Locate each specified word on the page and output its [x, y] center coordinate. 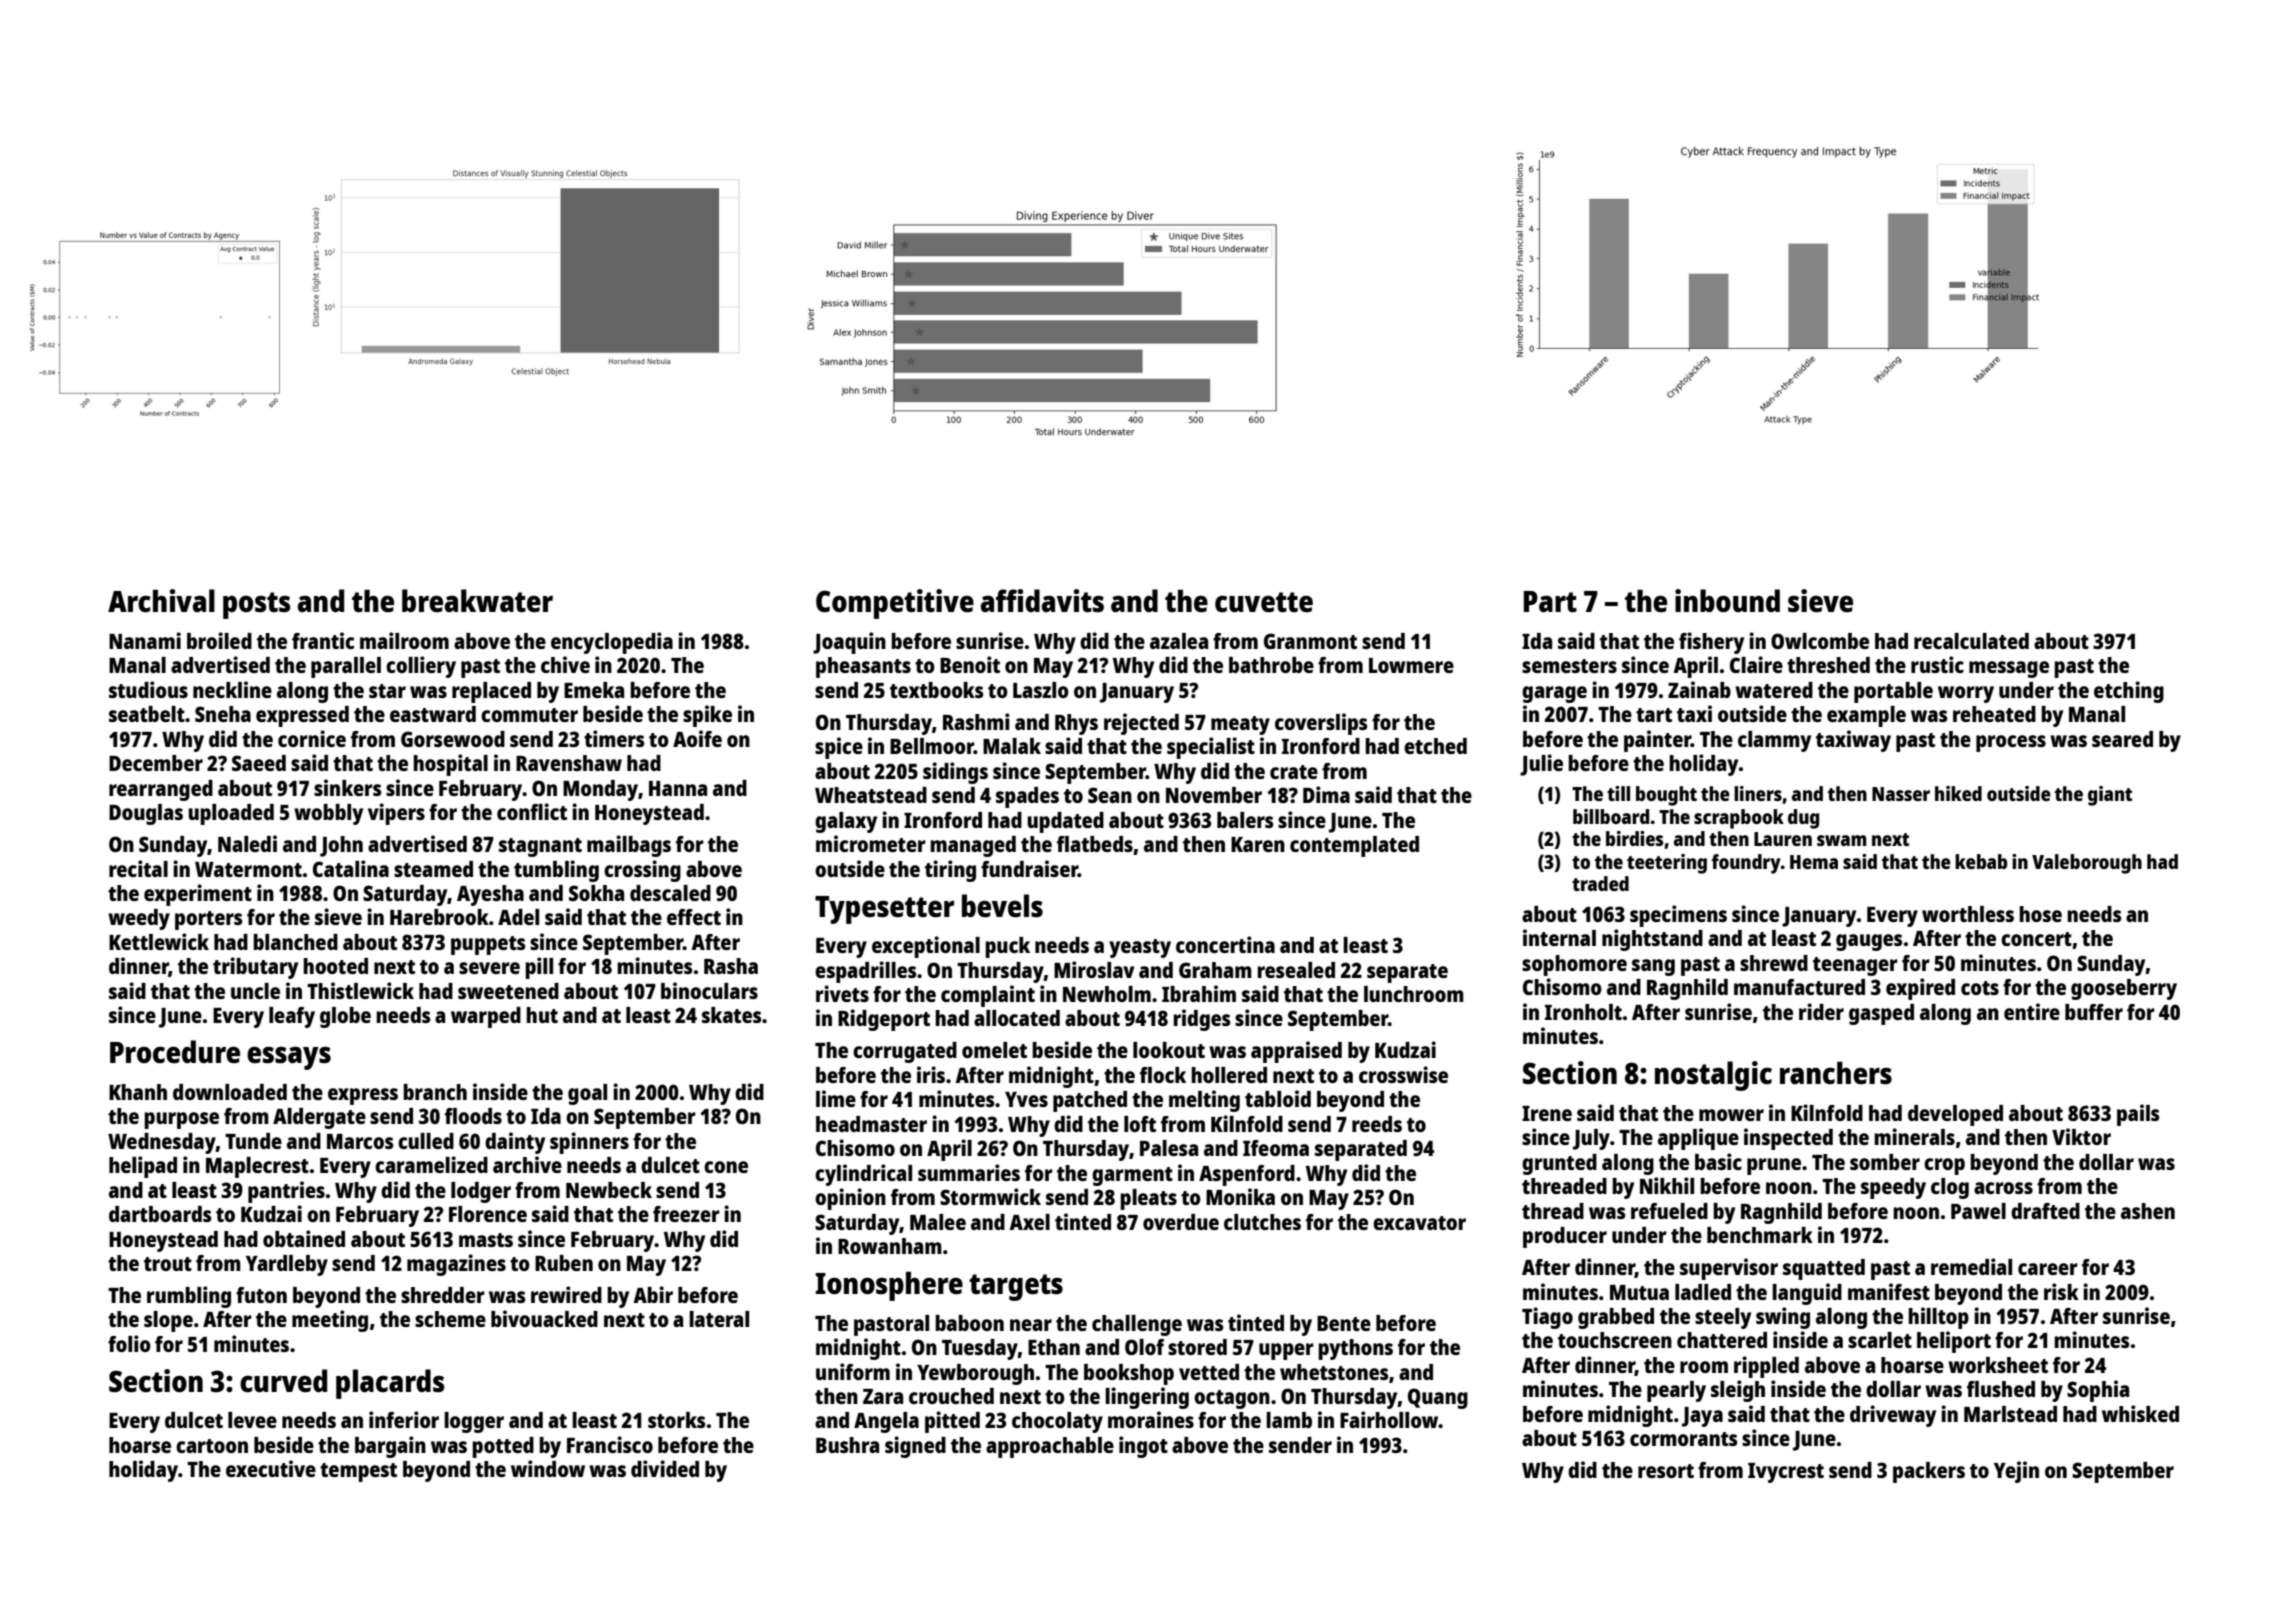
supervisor [1729, 1269]
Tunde [253, 1141]
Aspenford [1247, 1175]
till [1618, 793]
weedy [139, 919]
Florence [488, 1214]
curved [283, 1381]
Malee [938, 1222]
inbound [1727, 600]
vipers [396, 814]
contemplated [1354, 846]
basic [1718, 1161]
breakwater [477, 600]
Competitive [895, 604]
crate [1294, 772]
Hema [1814, 862]
